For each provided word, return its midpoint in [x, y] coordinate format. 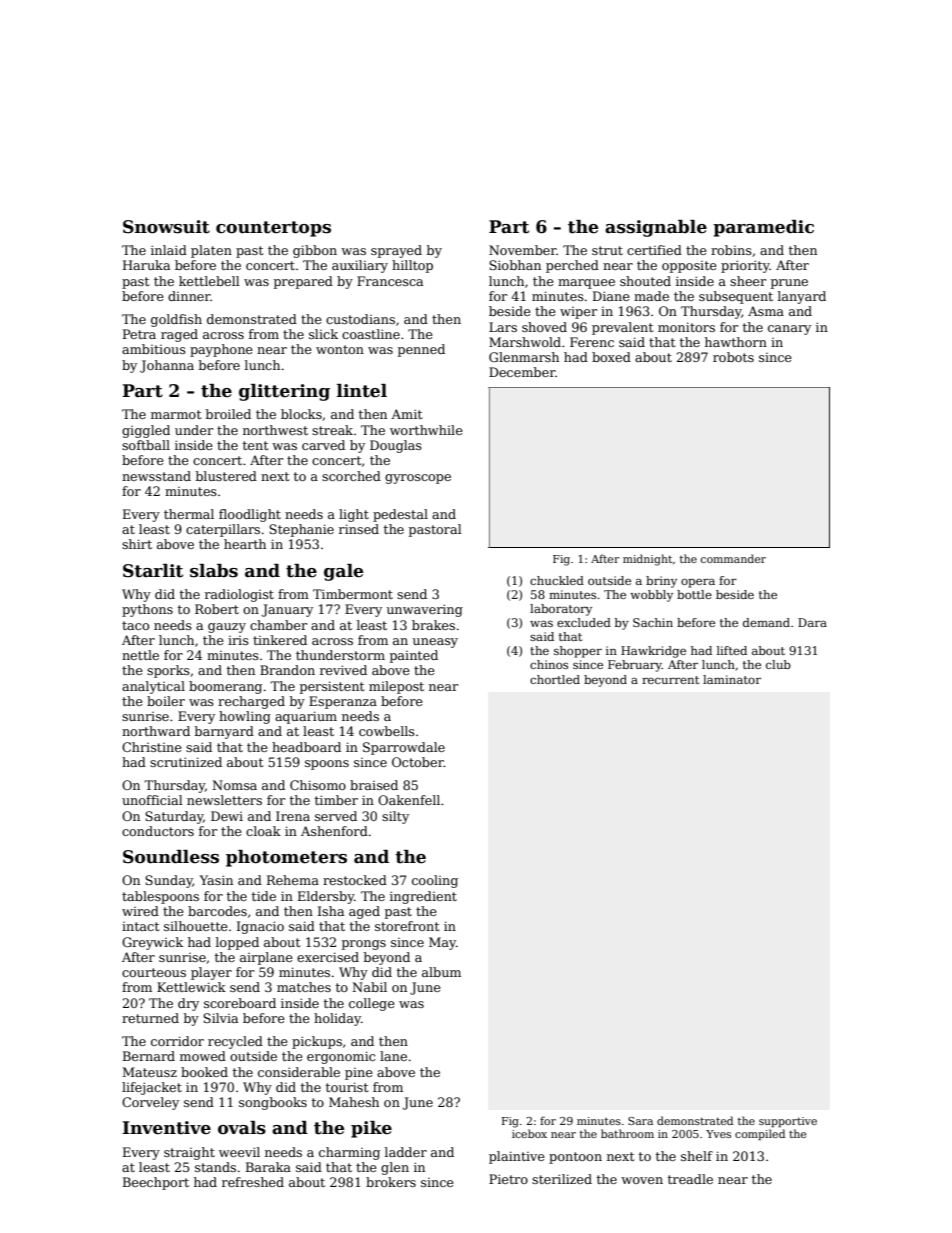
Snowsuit [166, 227]
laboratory [561, 610]
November [523, 250]
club [778, 664]
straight [189, 1153]
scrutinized [186, 762]
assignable [656, 228]
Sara [640, 1121]
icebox [529, 1133]
